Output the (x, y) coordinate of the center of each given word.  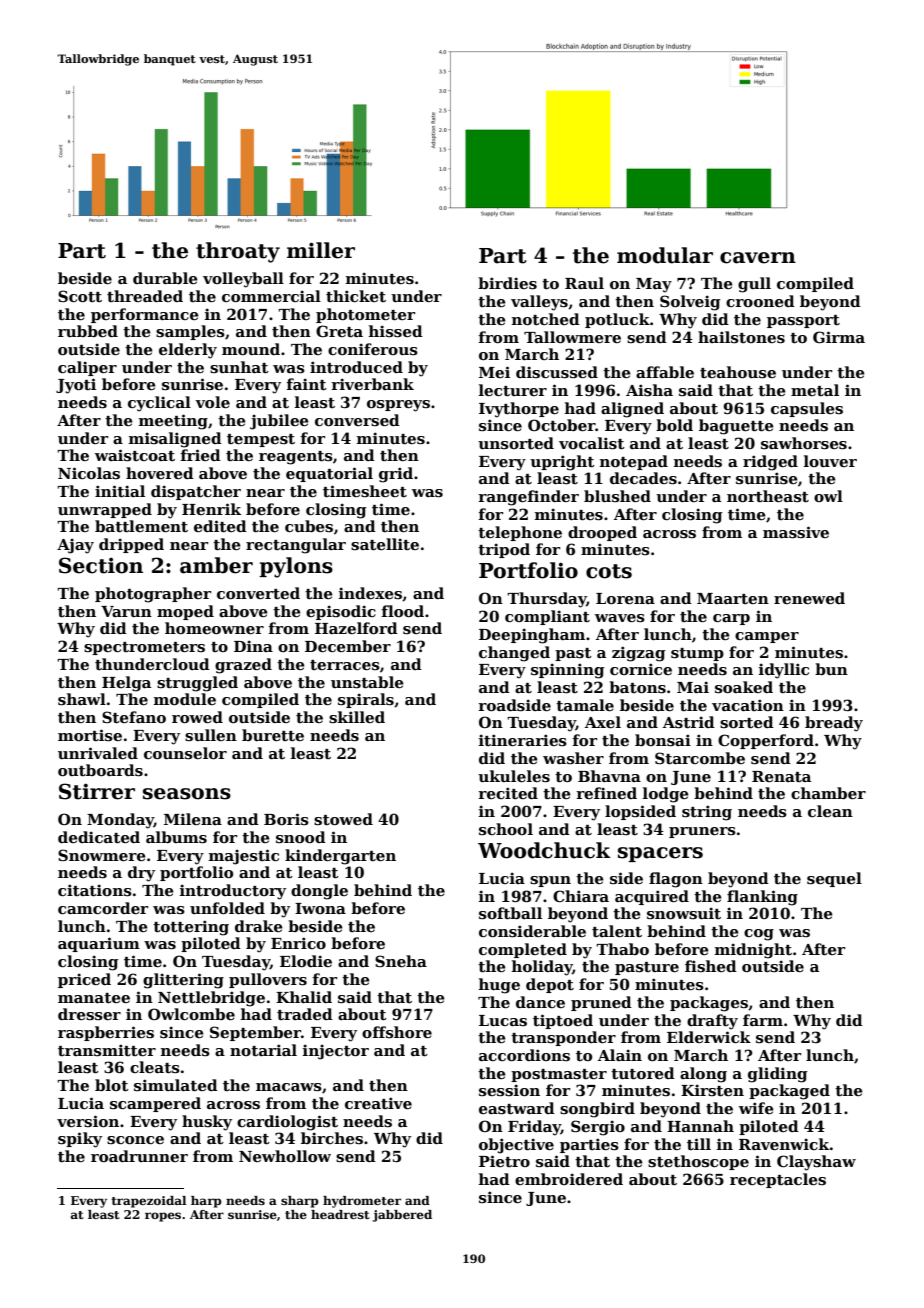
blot (112, 1085)
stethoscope (698, 1162)
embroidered (569, 1179)
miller (321, 250)
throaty (238, 252)
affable (665, 372)
